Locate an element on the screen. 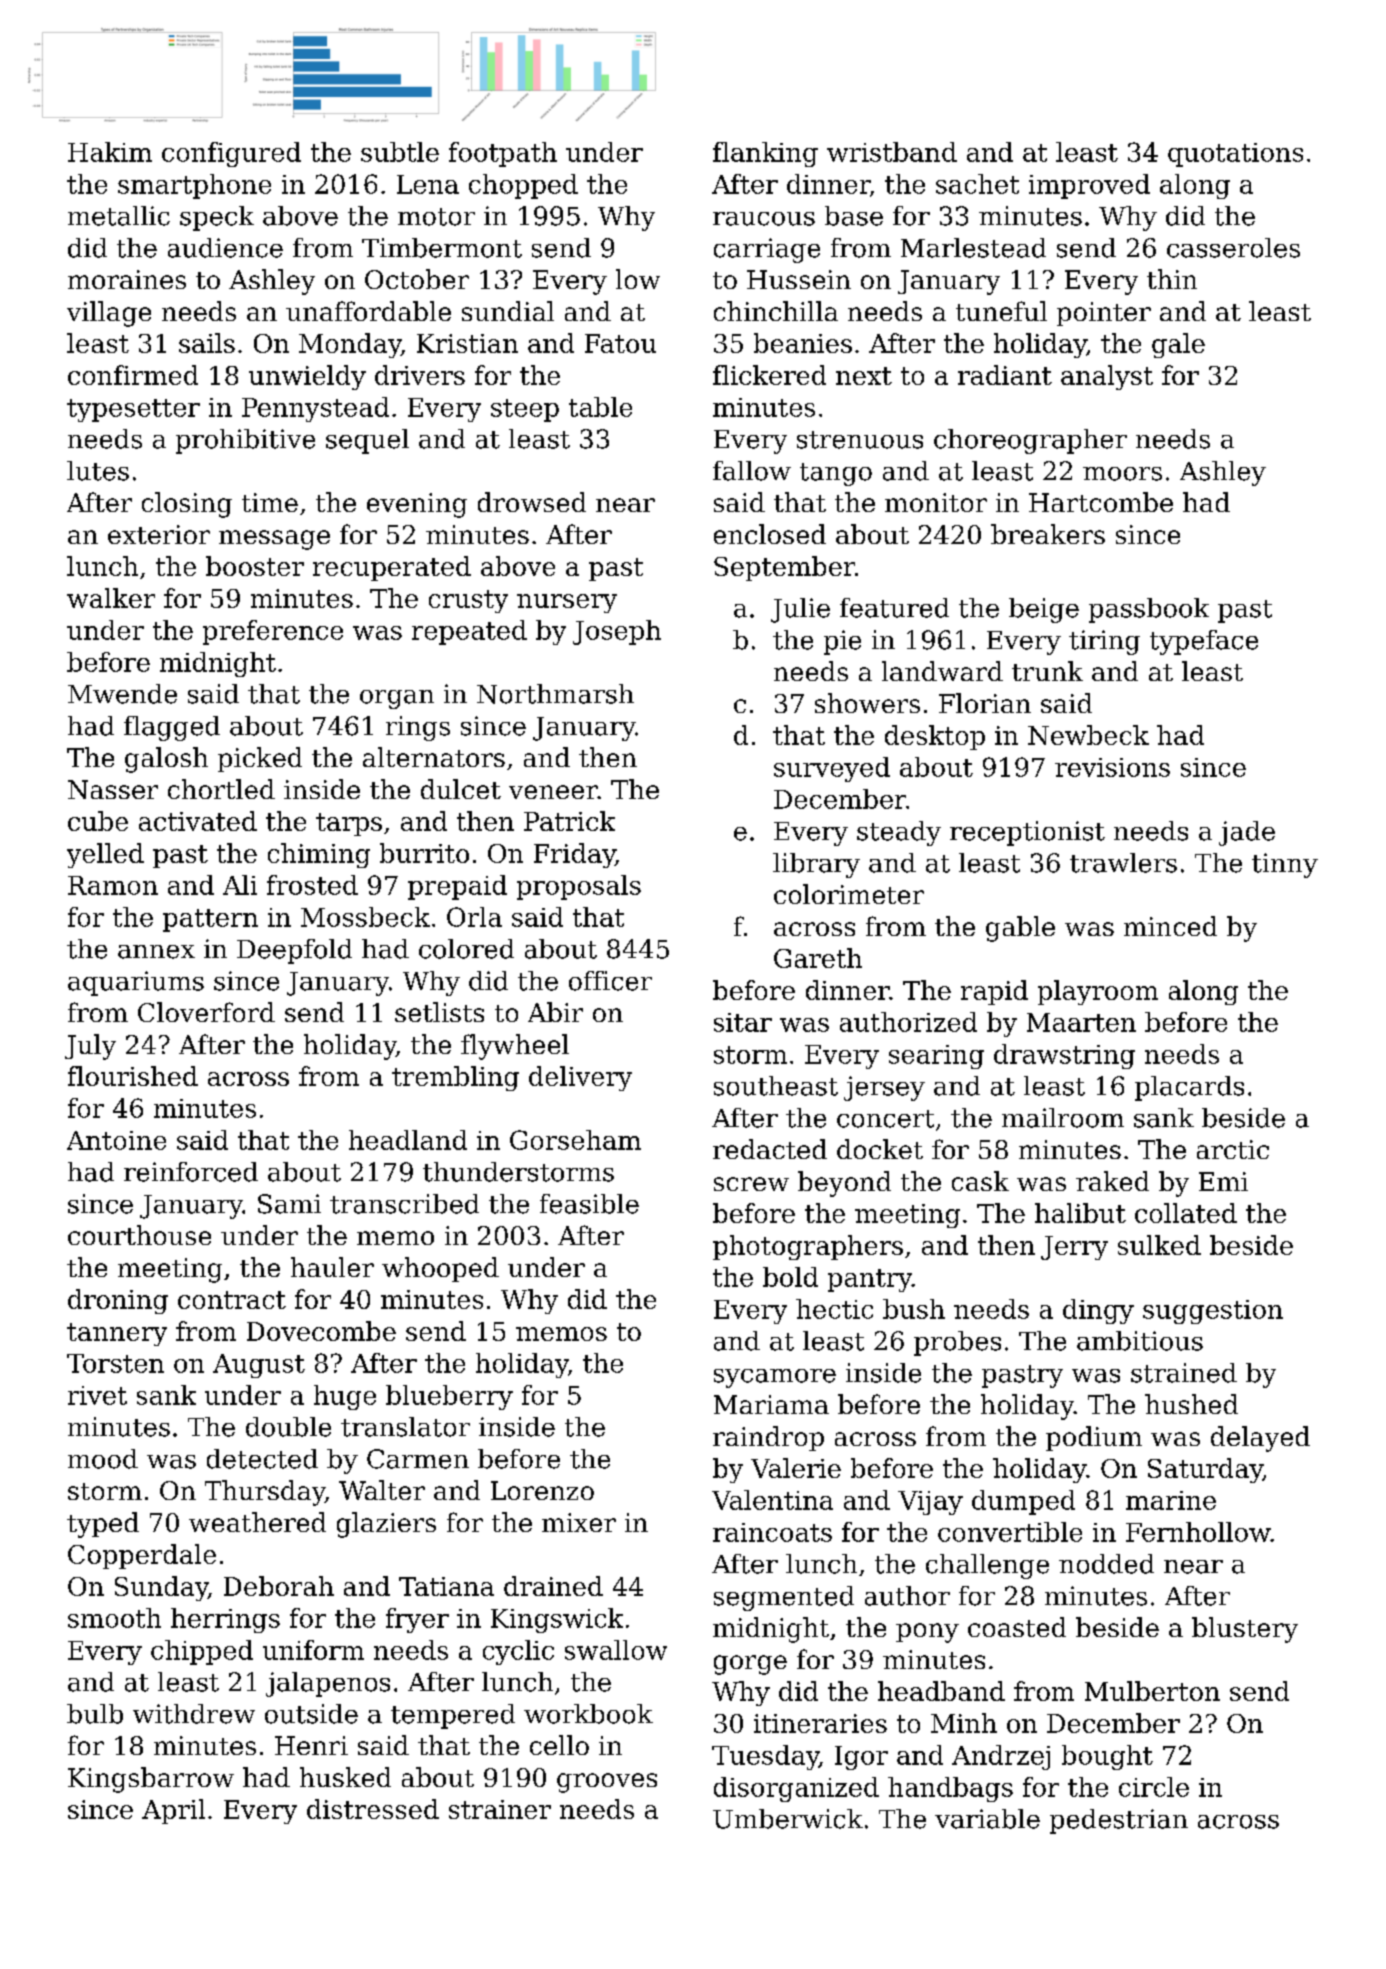  redacted is located at coordinates (770, 1149).
